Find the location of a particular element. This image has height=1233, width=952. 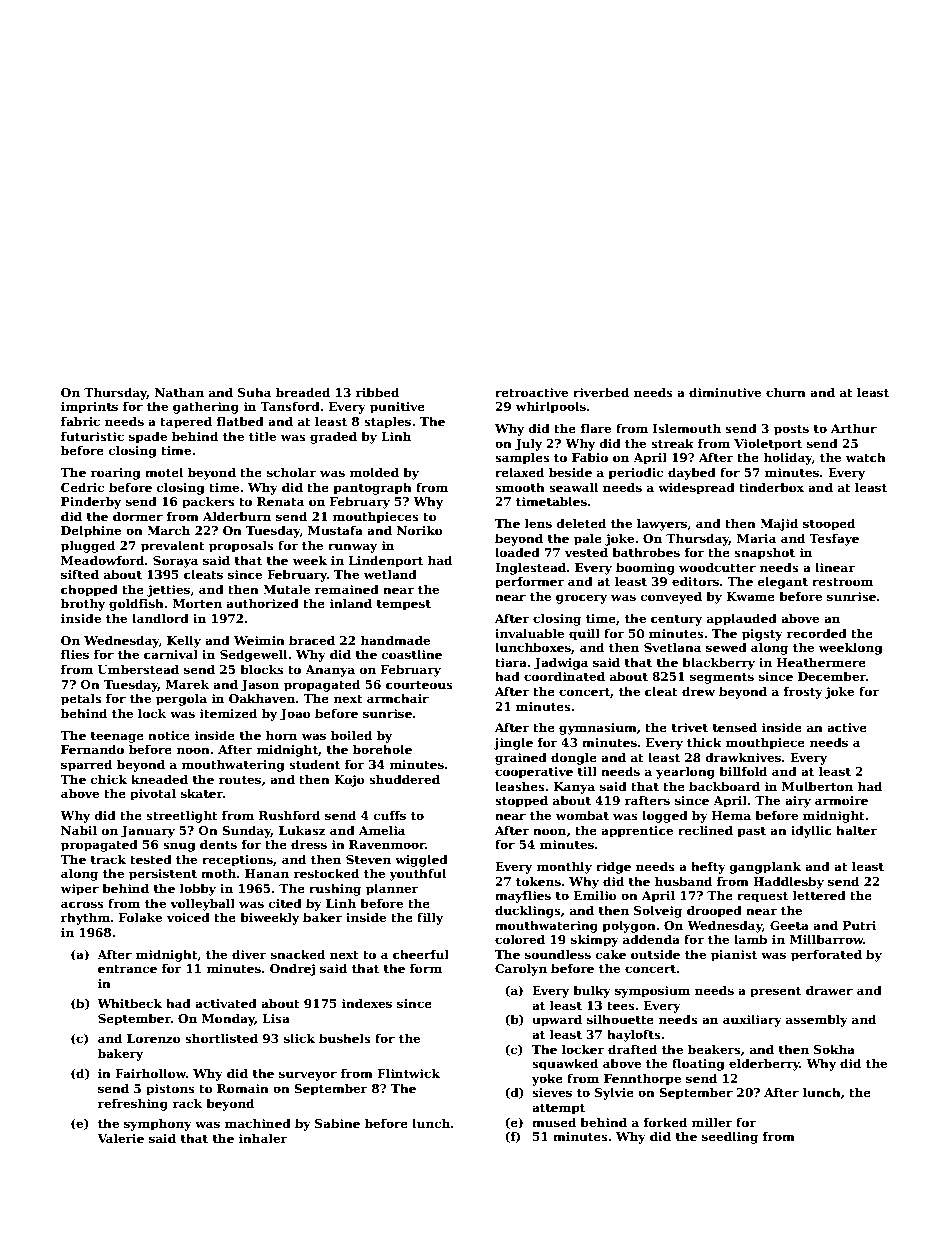

invaluable is located at coordinates (529, 633).
